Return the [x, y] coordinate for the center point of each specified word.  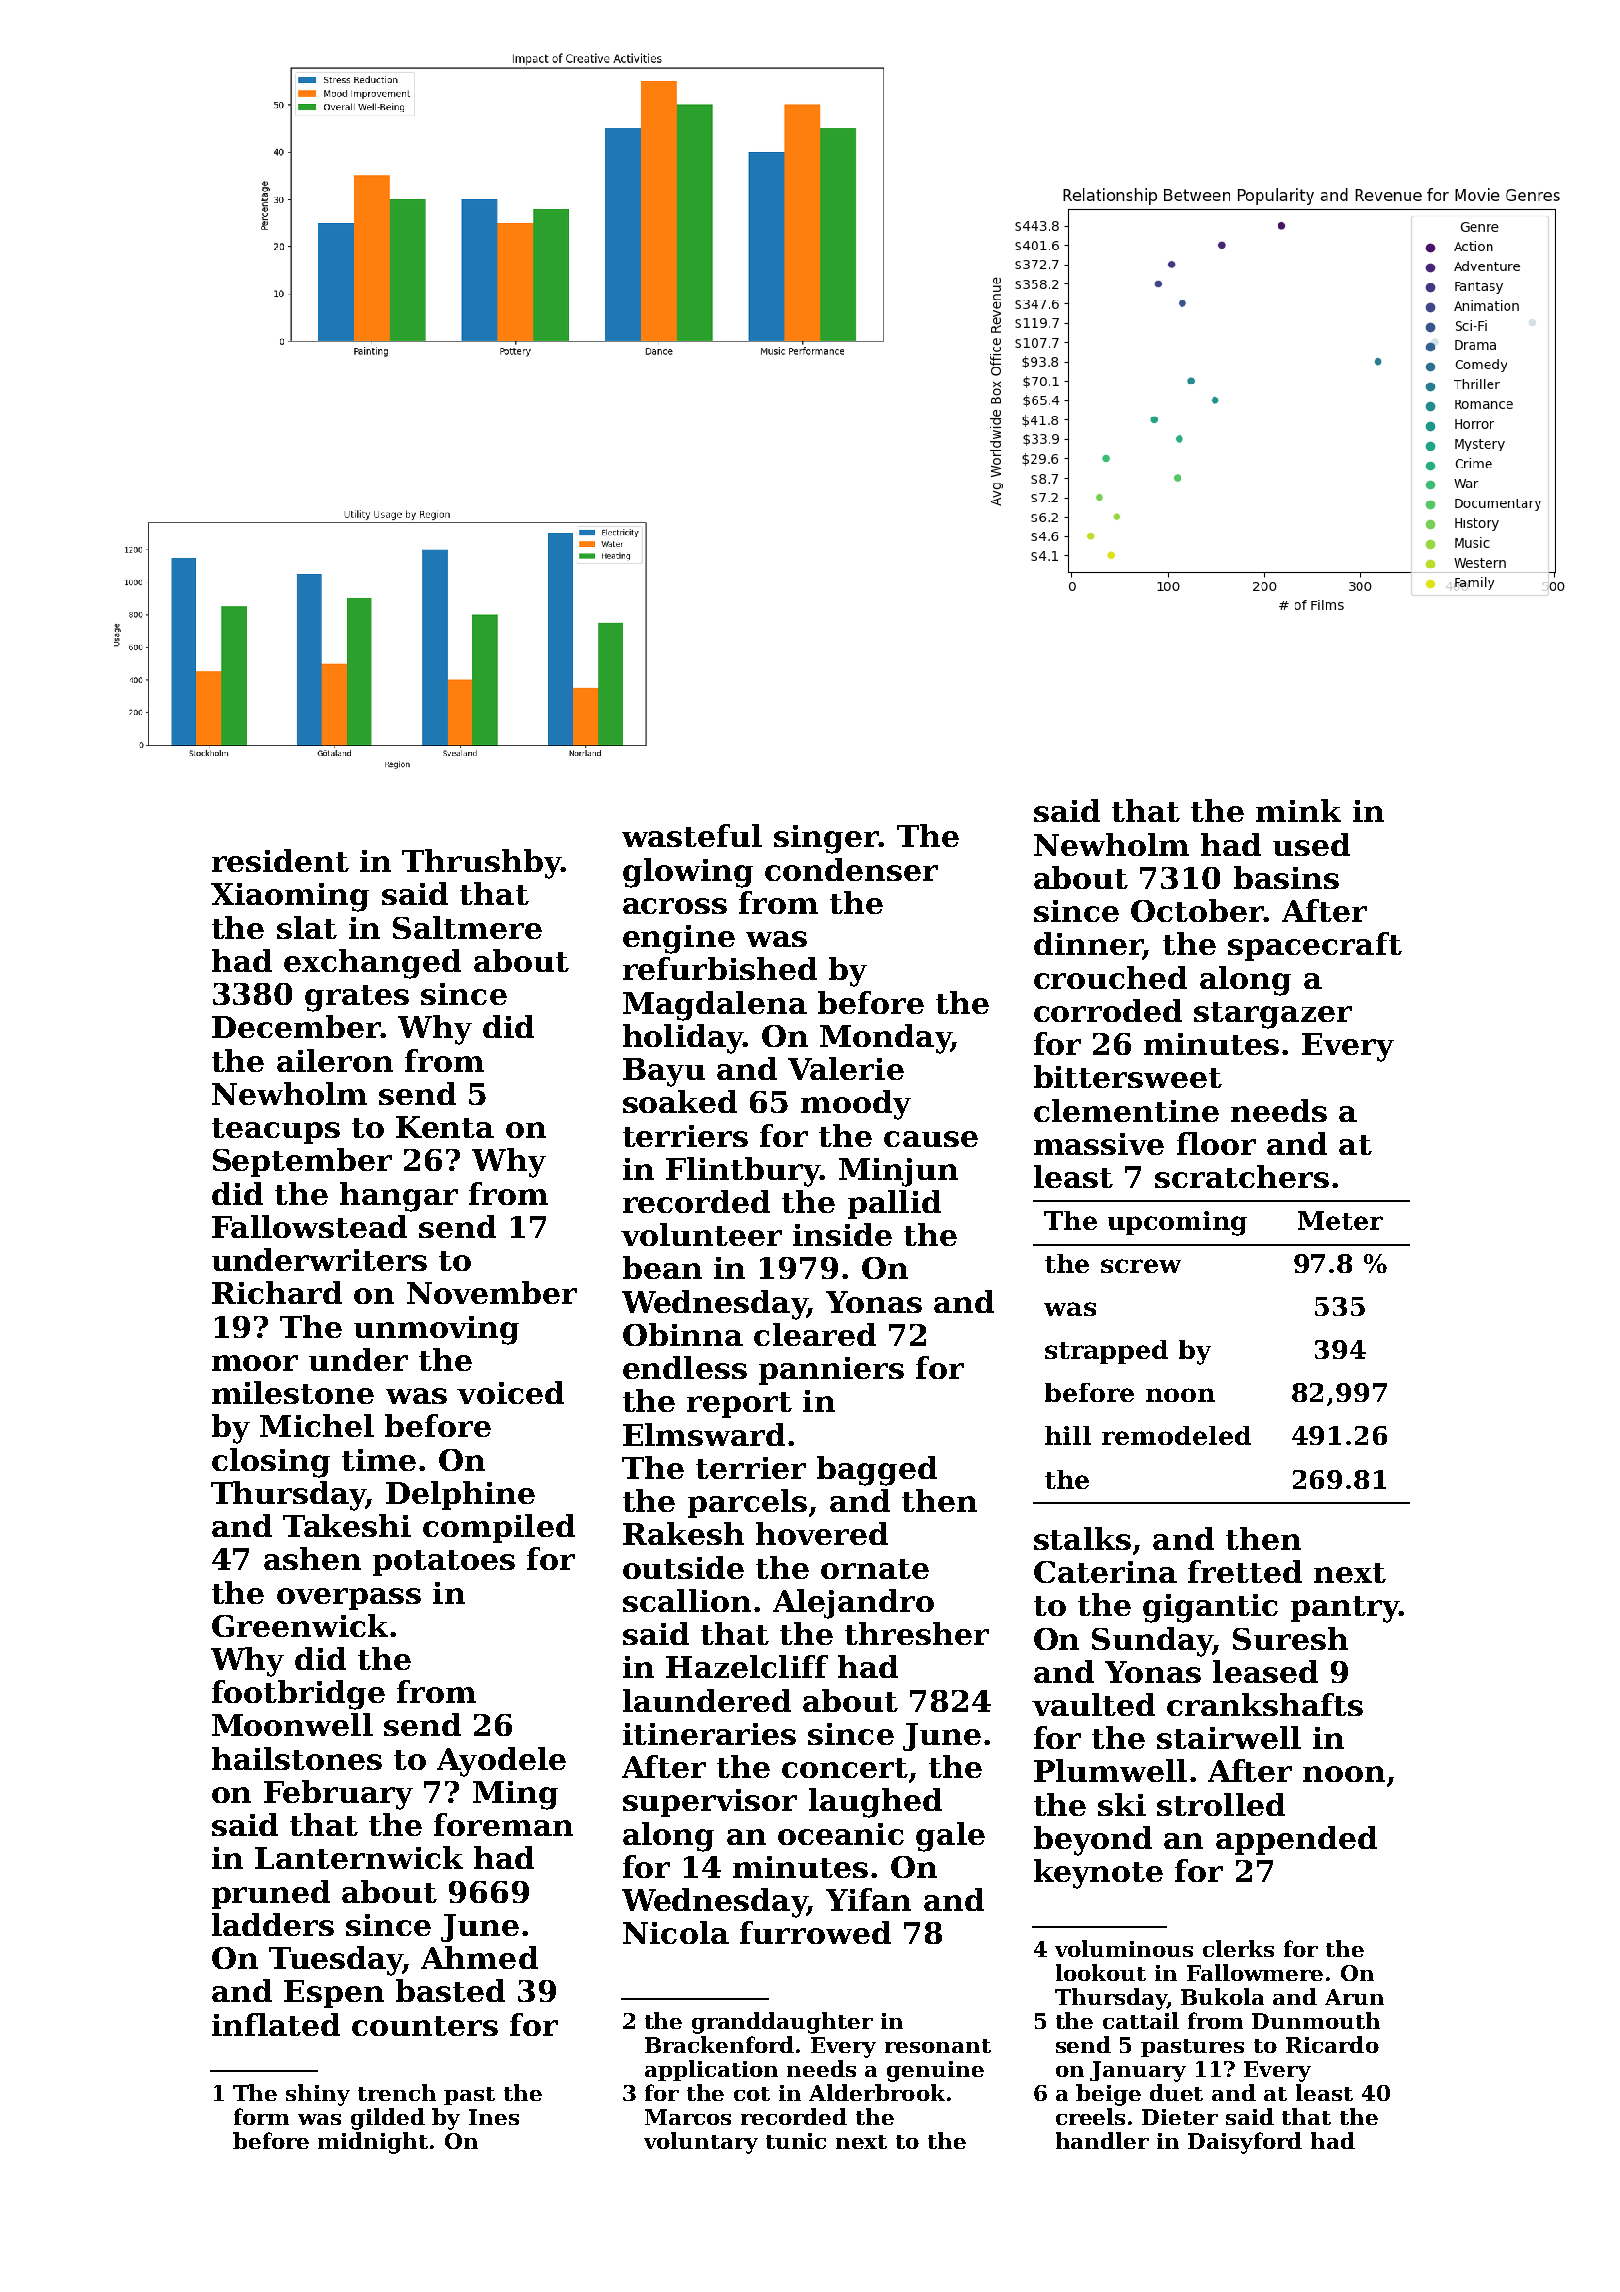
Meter [1340, 1220]
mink [1298, 810]
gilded [388, 2119]
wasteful [692, 835]
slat [307, 927]
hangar [399, 1197]
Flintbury [743, 1172]
